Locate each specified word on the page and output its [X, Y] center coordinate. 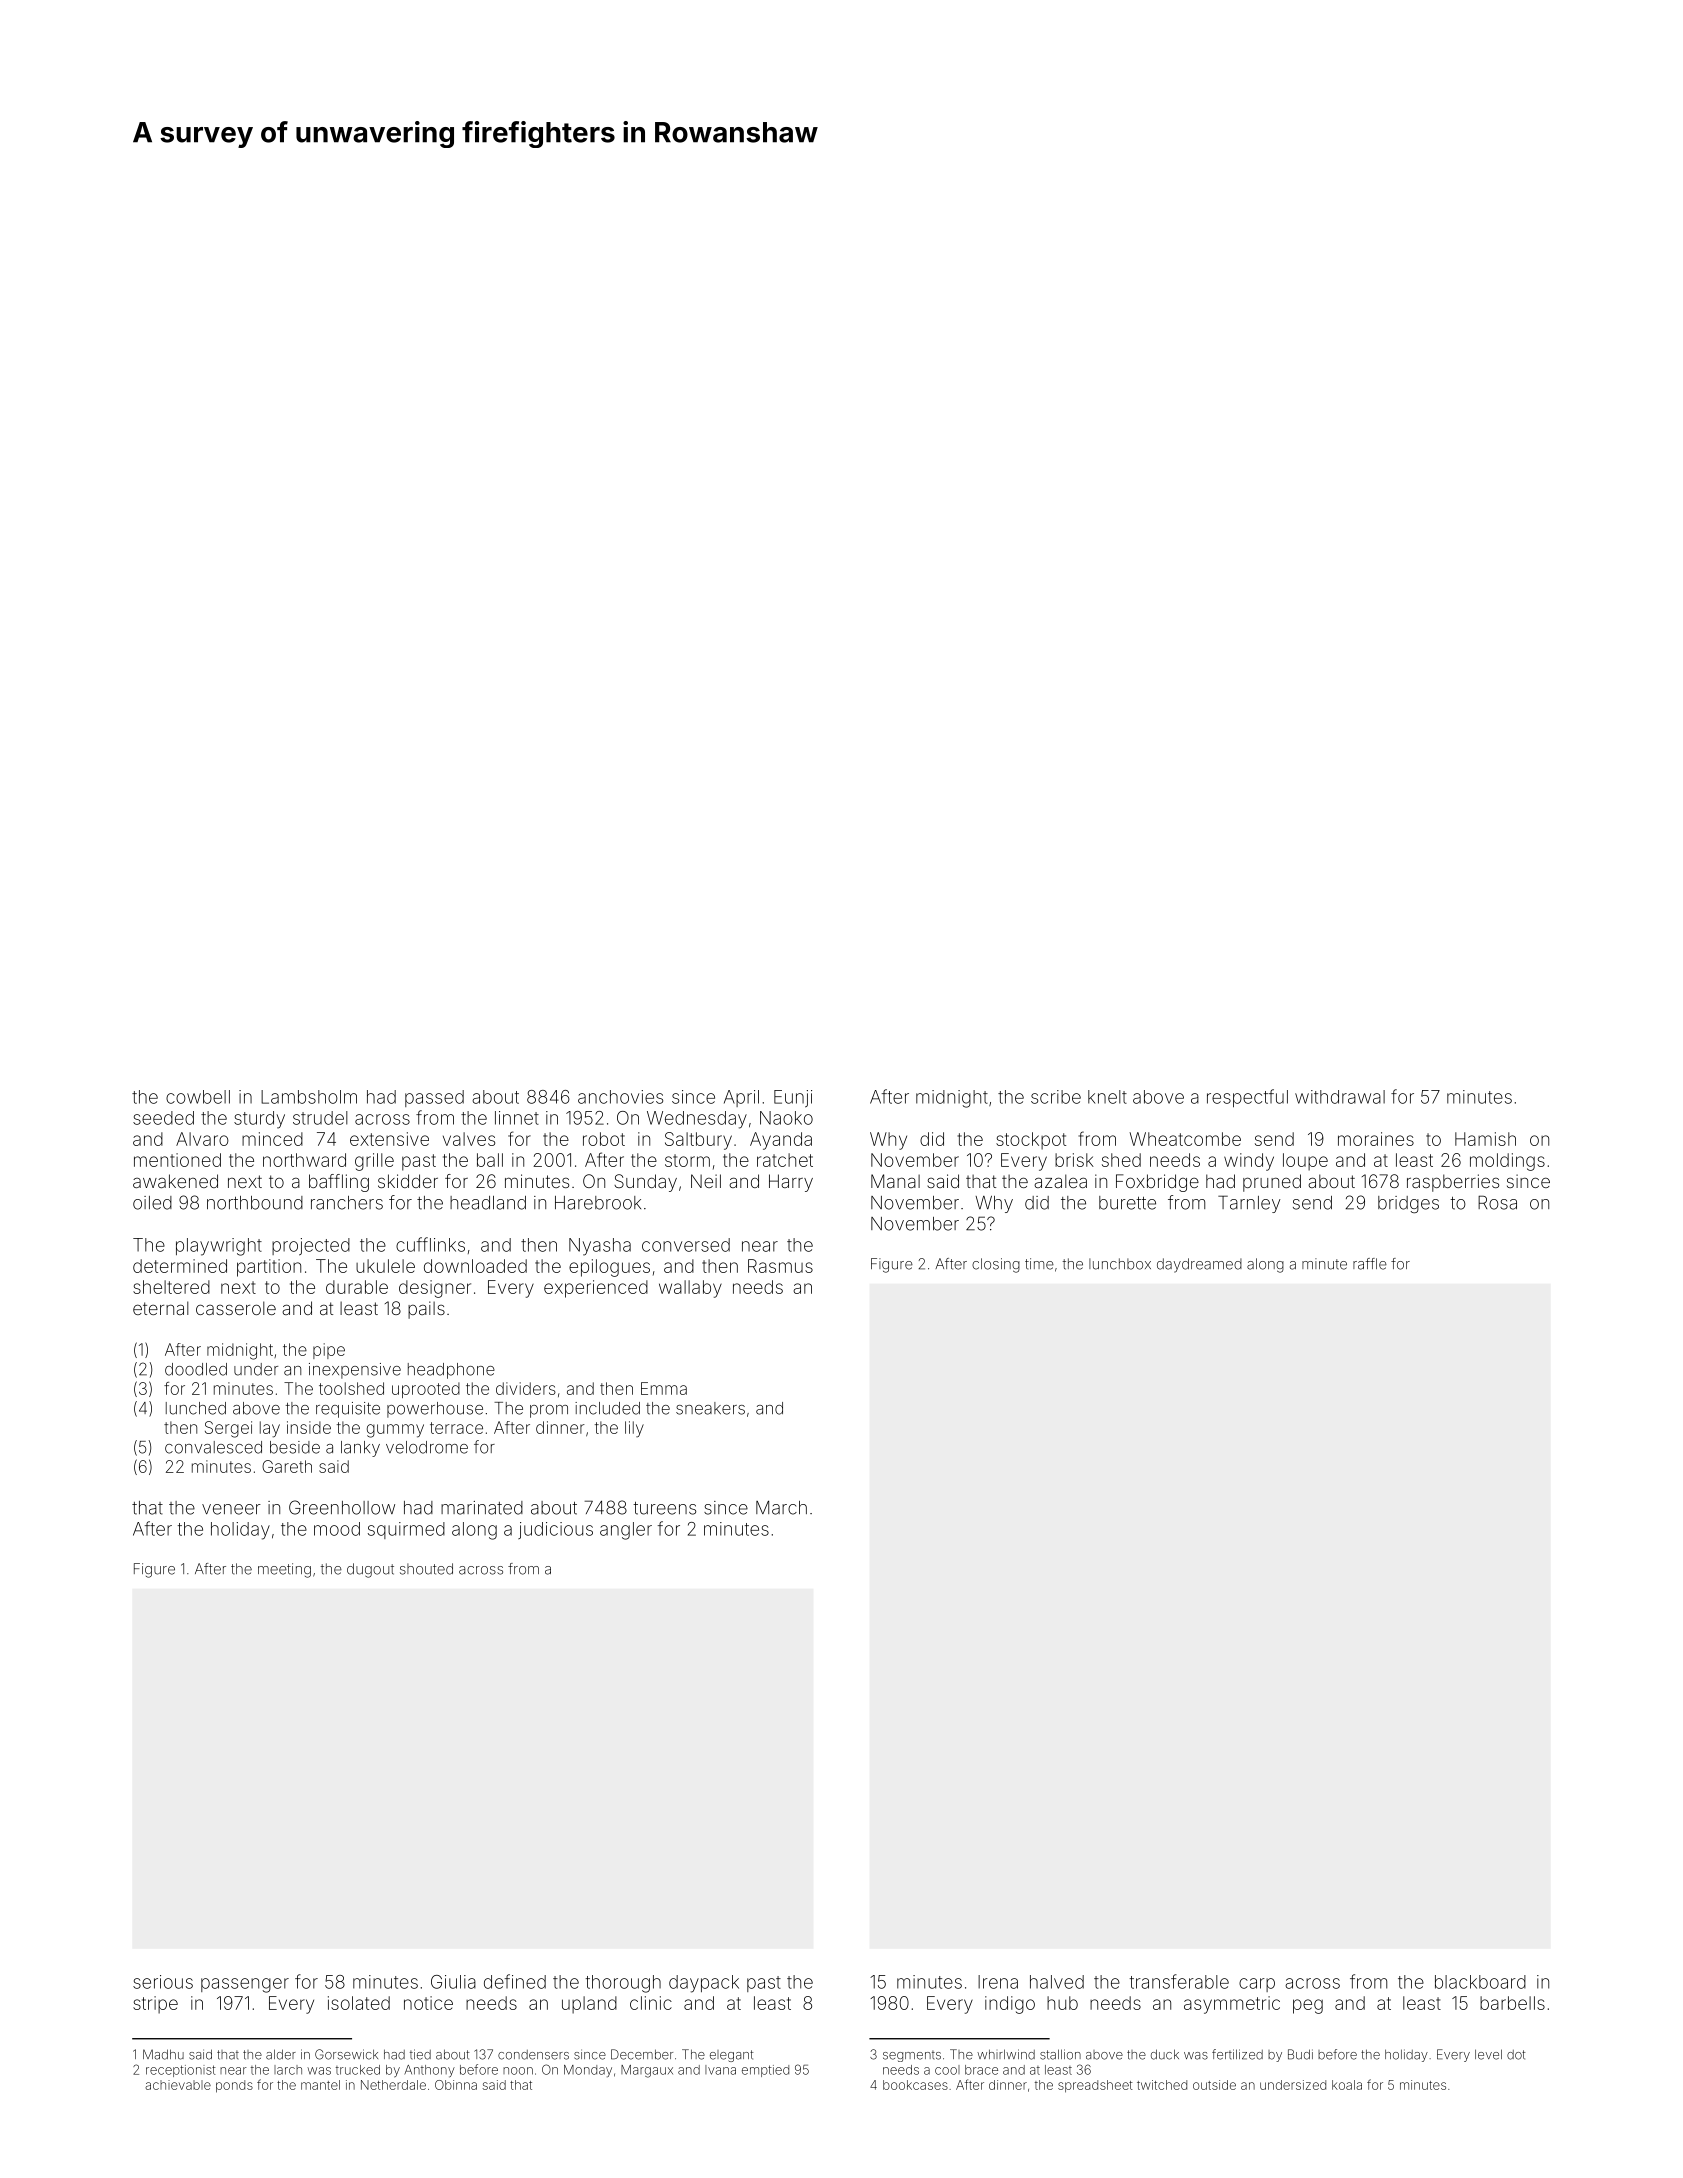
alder [281, 2054]
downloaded [475, 1266]
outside [1214, 2085]
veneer [231, 1509]
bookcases [915, 2085]
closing [996, 1265]
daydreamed [1199, 1265]
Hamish [1485, 1139]
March [781, 1507]
